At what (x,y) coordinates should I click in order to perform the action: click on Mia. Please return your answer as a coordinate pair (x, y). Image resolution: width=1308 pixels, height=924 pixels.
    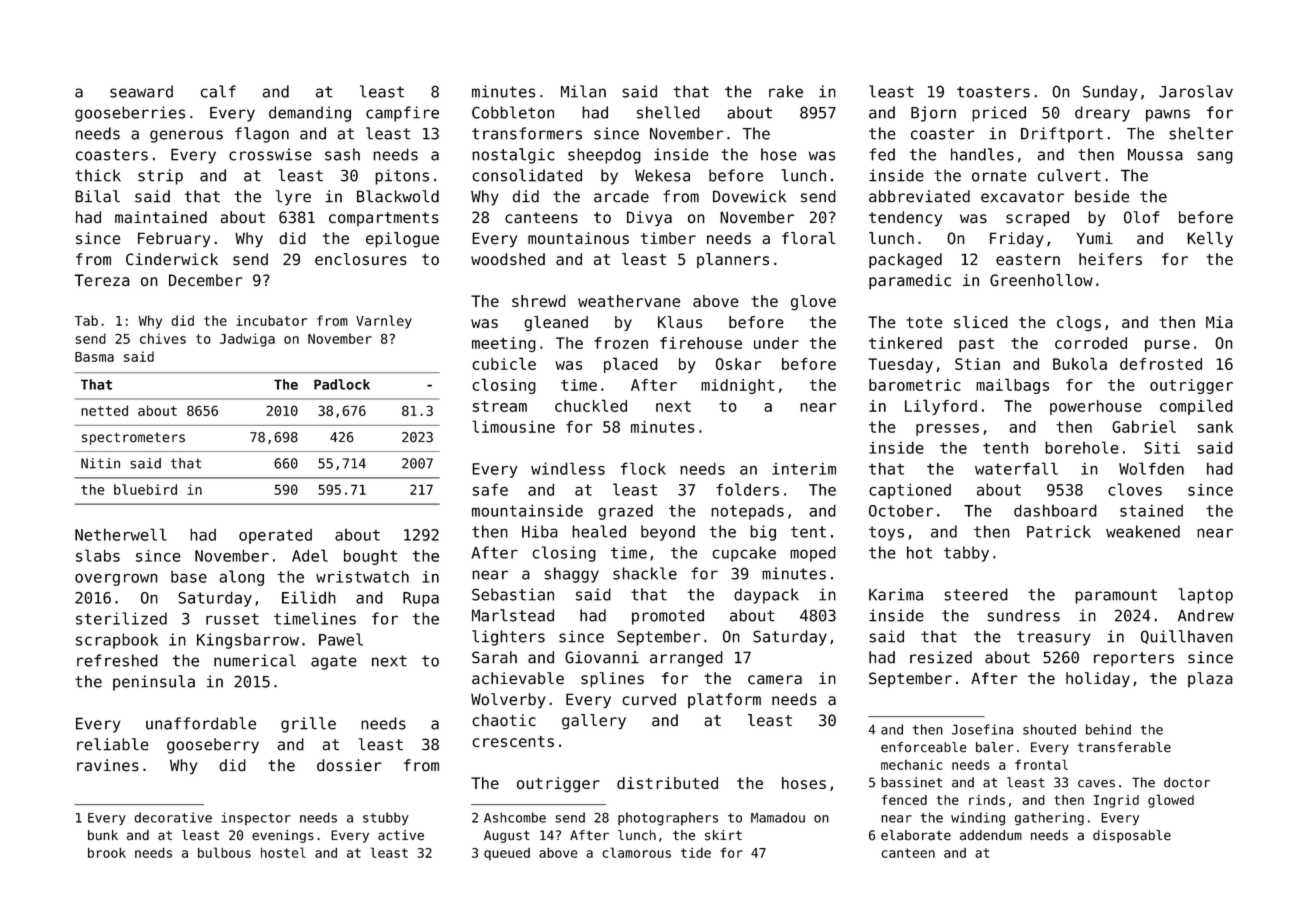
    Looking at the image, I should click on (1219, 322).
